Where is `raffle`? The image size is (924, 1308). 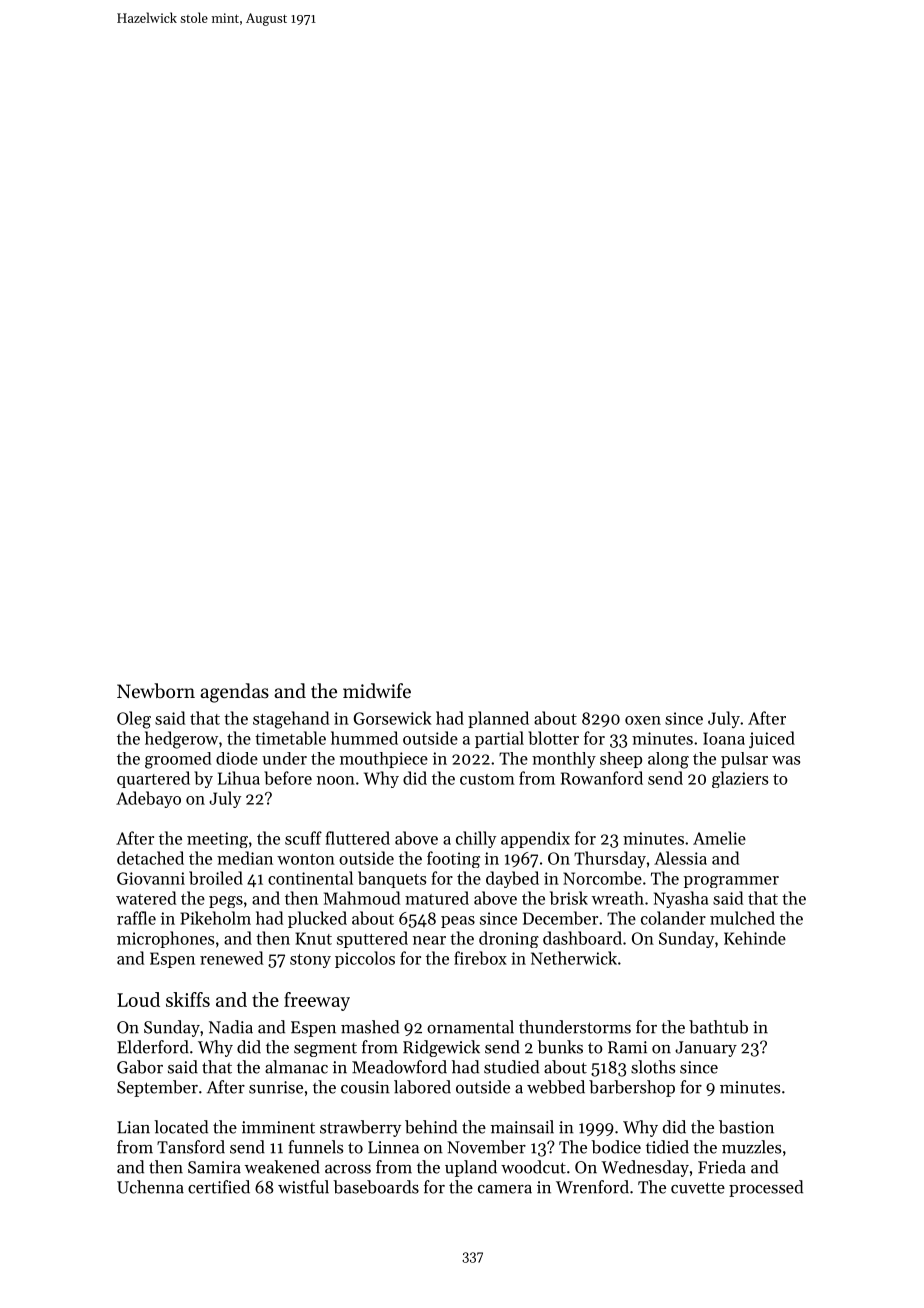
raffle is located at coordinates (136, 918).
